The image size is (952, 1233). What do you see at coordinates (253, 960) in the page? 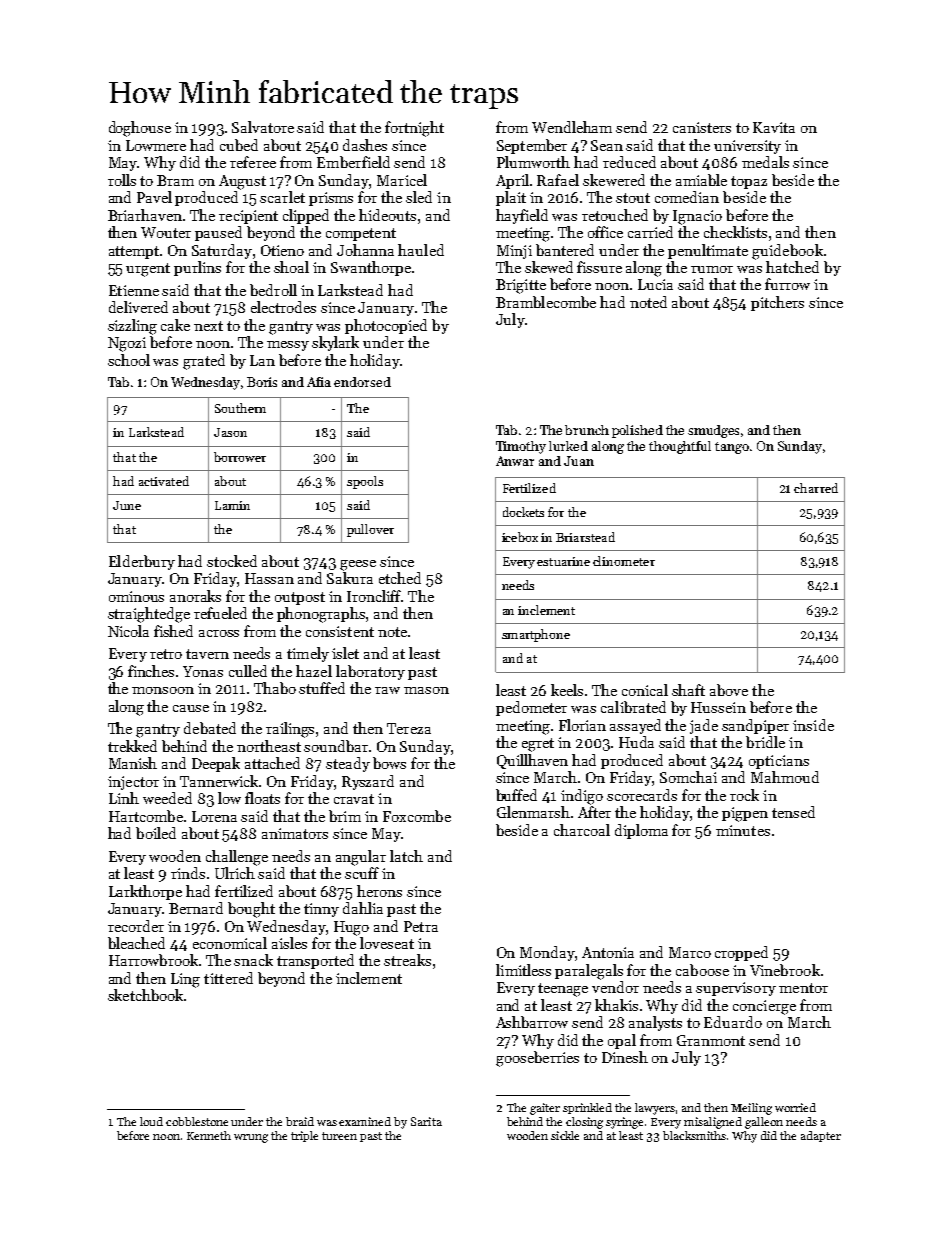
I see `snack` at bounding box center [253, 960].
